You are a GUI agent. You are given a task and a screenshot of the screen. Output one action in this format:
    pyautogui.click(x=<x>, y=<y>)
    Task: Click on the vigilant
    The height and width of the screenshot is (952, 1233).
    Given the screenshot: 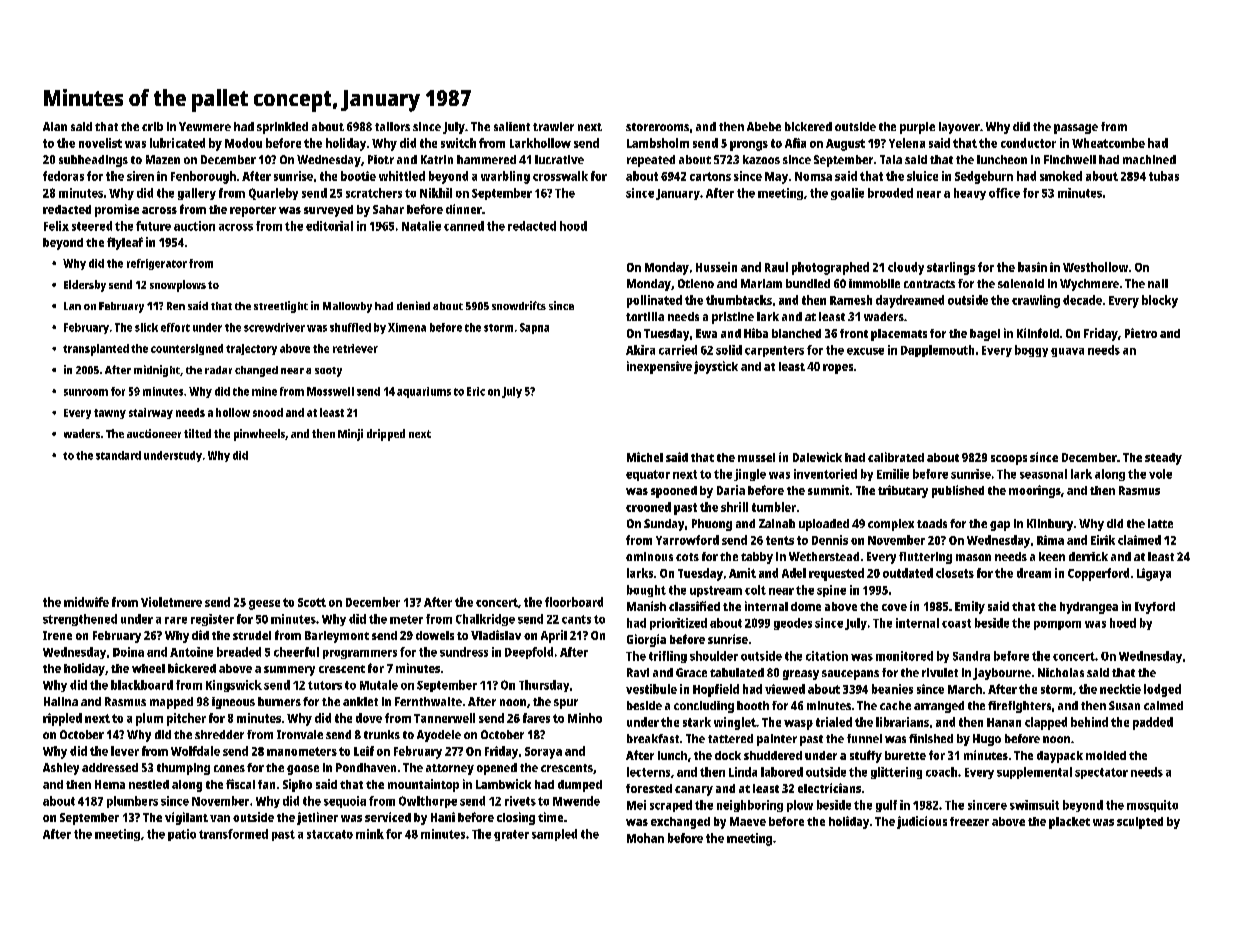 What is the action you would take?
    pyautogui.click(x=186, y=818)
